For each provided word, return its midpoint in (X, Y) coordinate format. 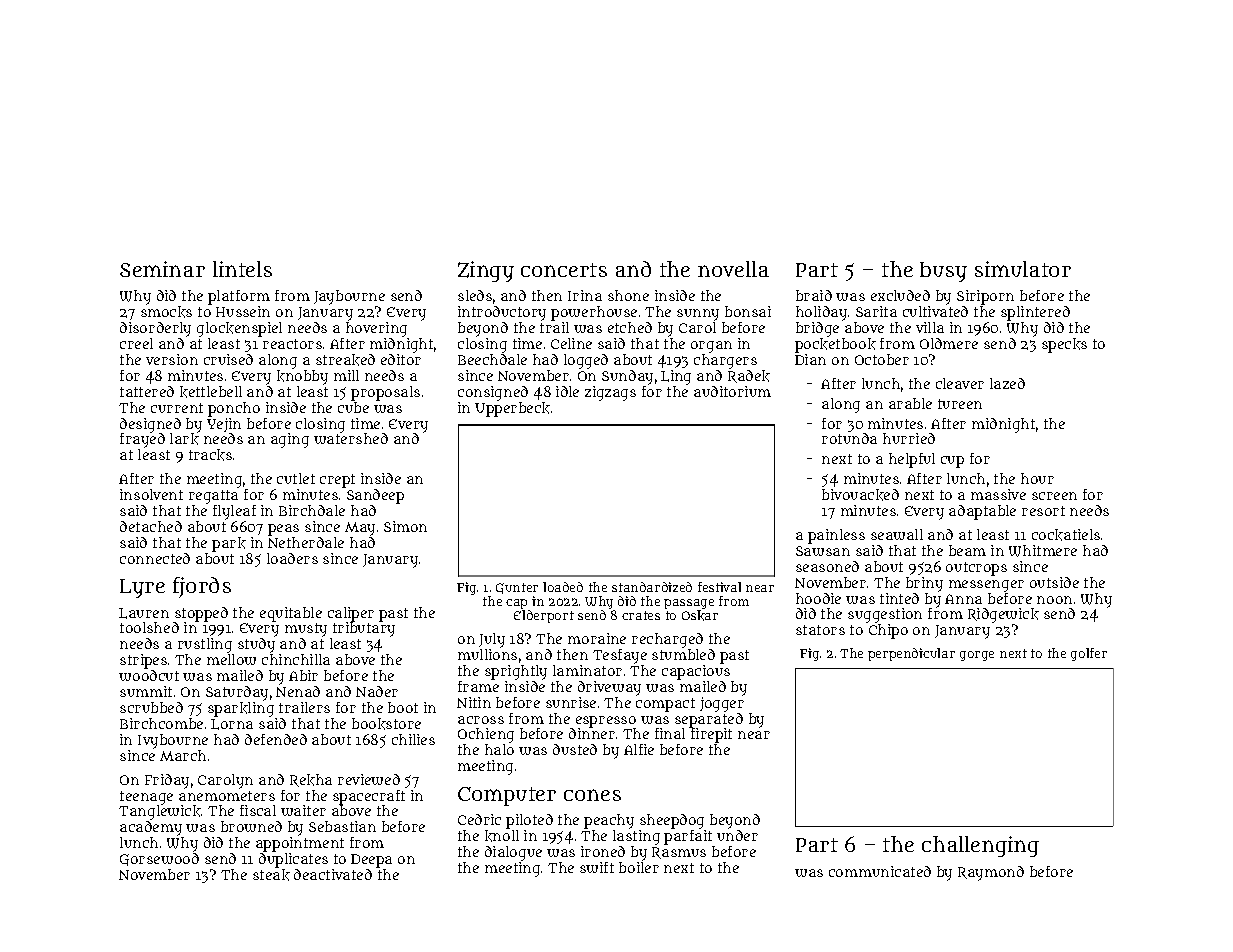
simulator (1023, 269)
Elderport (544, 616)
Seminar (162, 269)
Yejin (224, 425)
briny (924, 584)
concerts (564, 270)
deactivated (333, 874)
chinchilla (296, 659)
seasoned (827, 566)
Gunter (517, 588)
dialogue (513, 853)
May (360, 529)
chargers (725, 361)
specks (1064, 345)
